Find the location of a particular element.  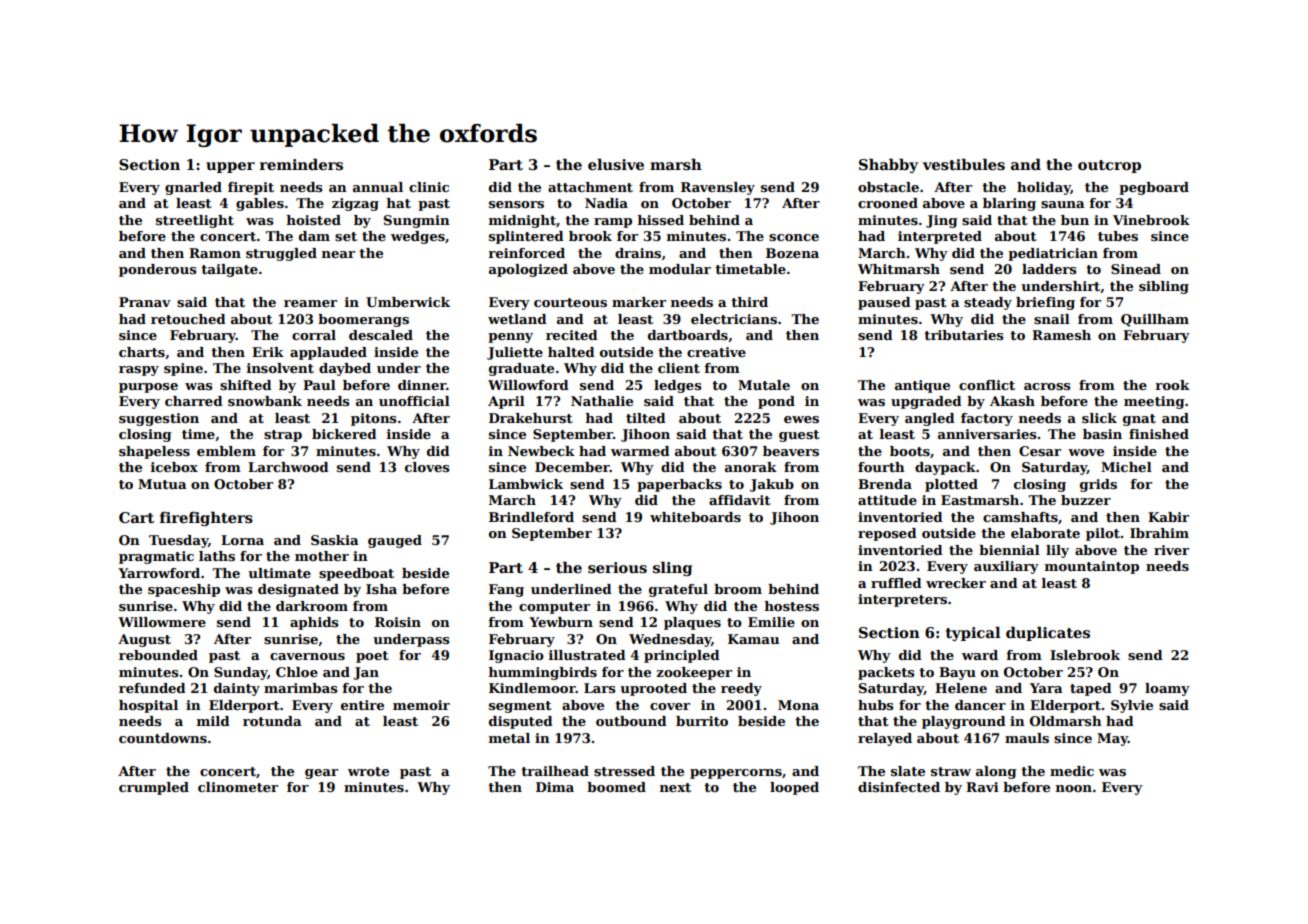

Quillham is located at coordinates (1155, 320).
